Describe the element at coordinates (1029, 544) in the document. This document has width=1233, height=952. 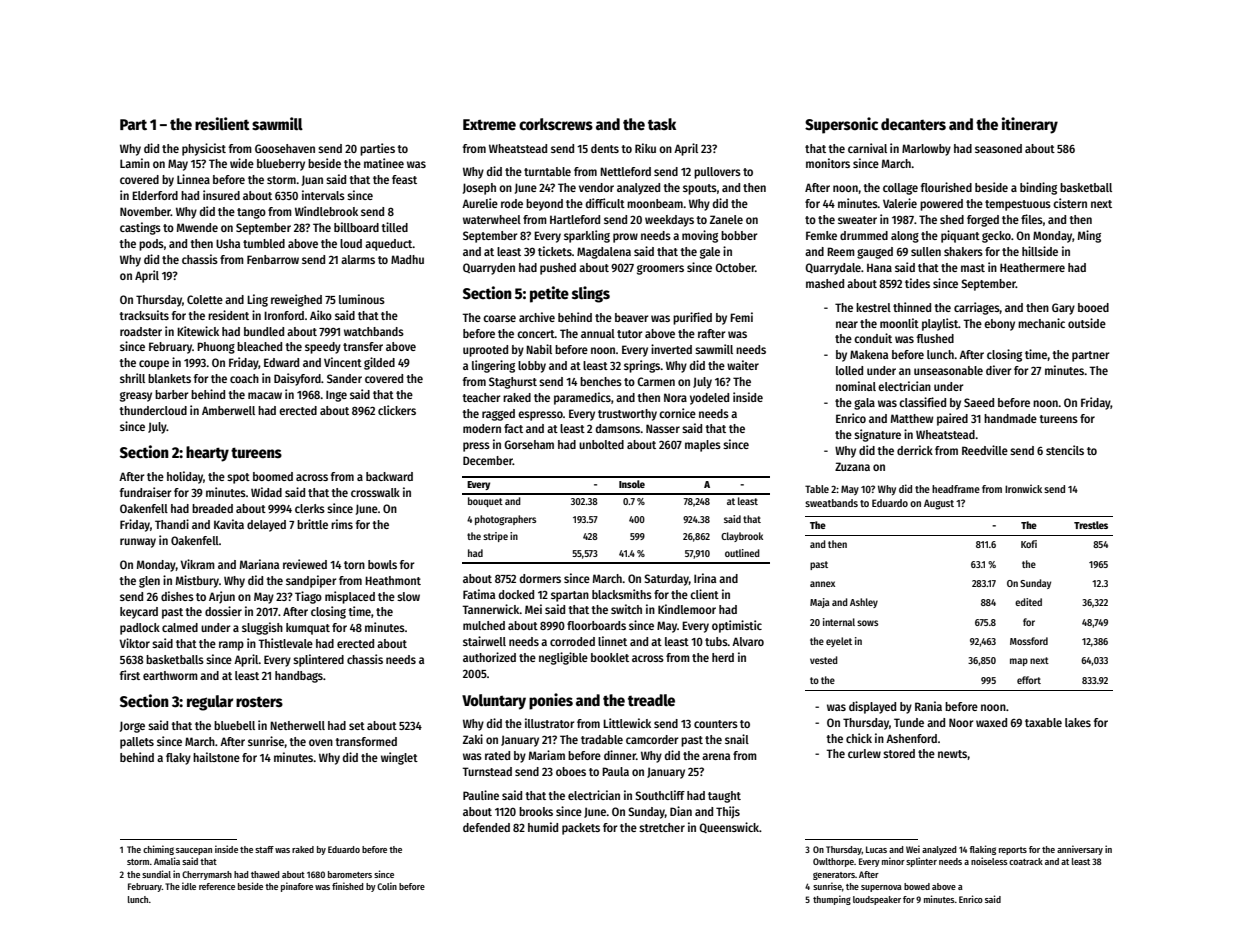
I see `Kofi` at that location.
